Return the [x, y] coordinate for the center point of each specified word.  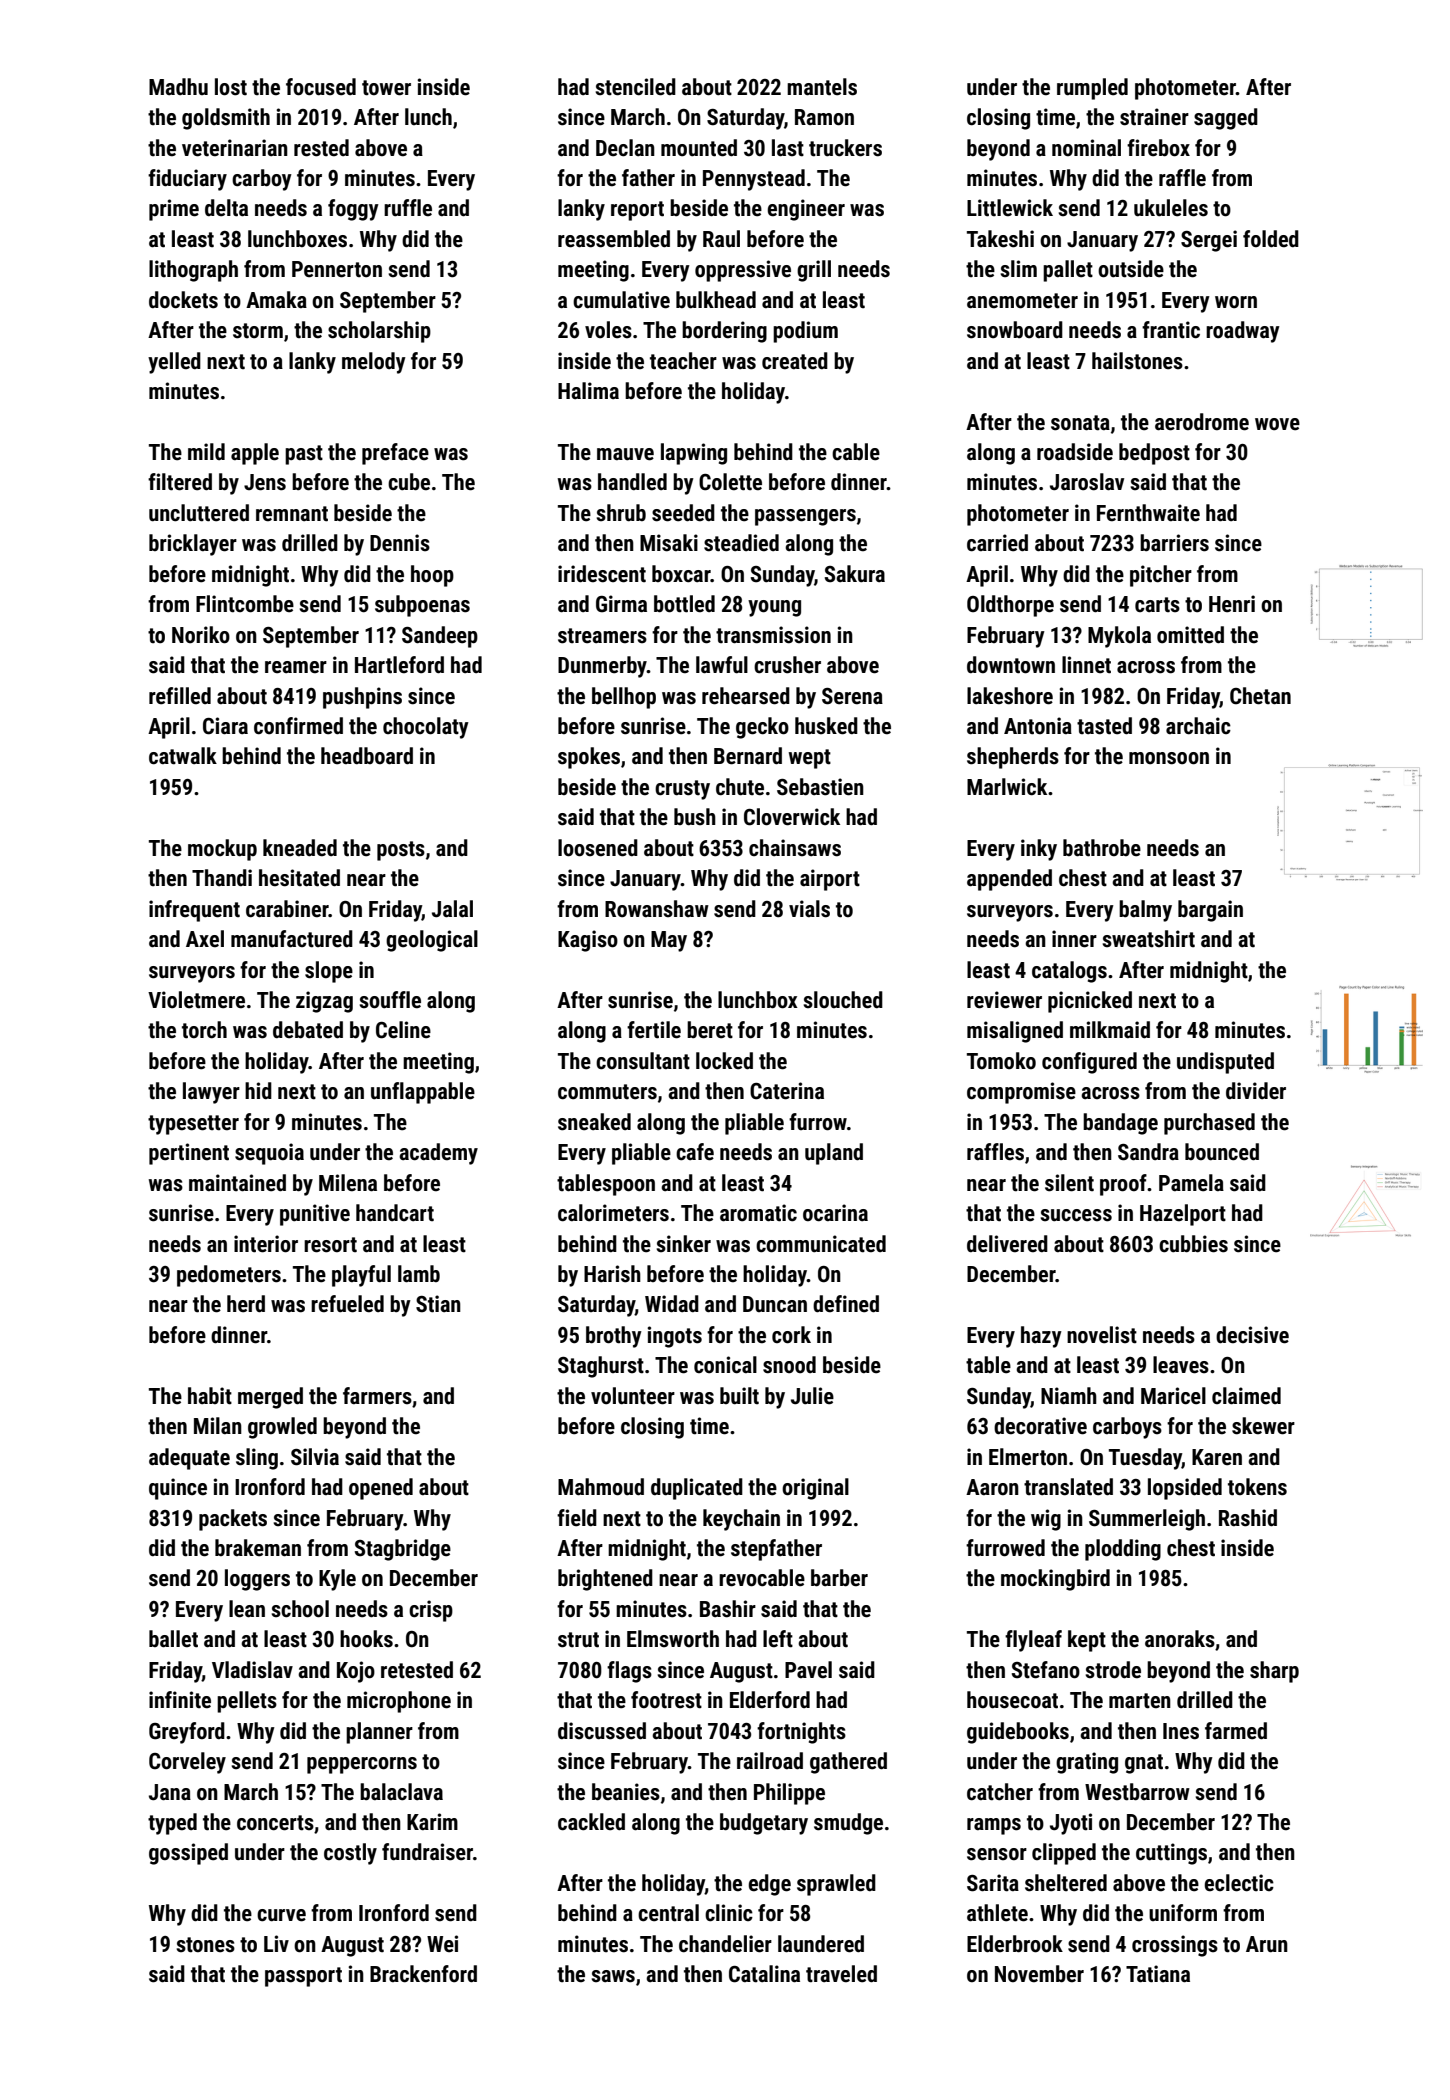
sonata [1080, 423]
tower [386, 88]
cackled [591, 1822]
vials [809, 909]
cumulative [621, 300]
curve [281, 1915]
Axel [205, 939]
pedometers [229, 1276]
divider [1256, 1091]
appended [1009, 880]
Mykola [1119, 637]
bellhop [624, 698]
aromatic [758, 1213]
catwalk [183, 756]
